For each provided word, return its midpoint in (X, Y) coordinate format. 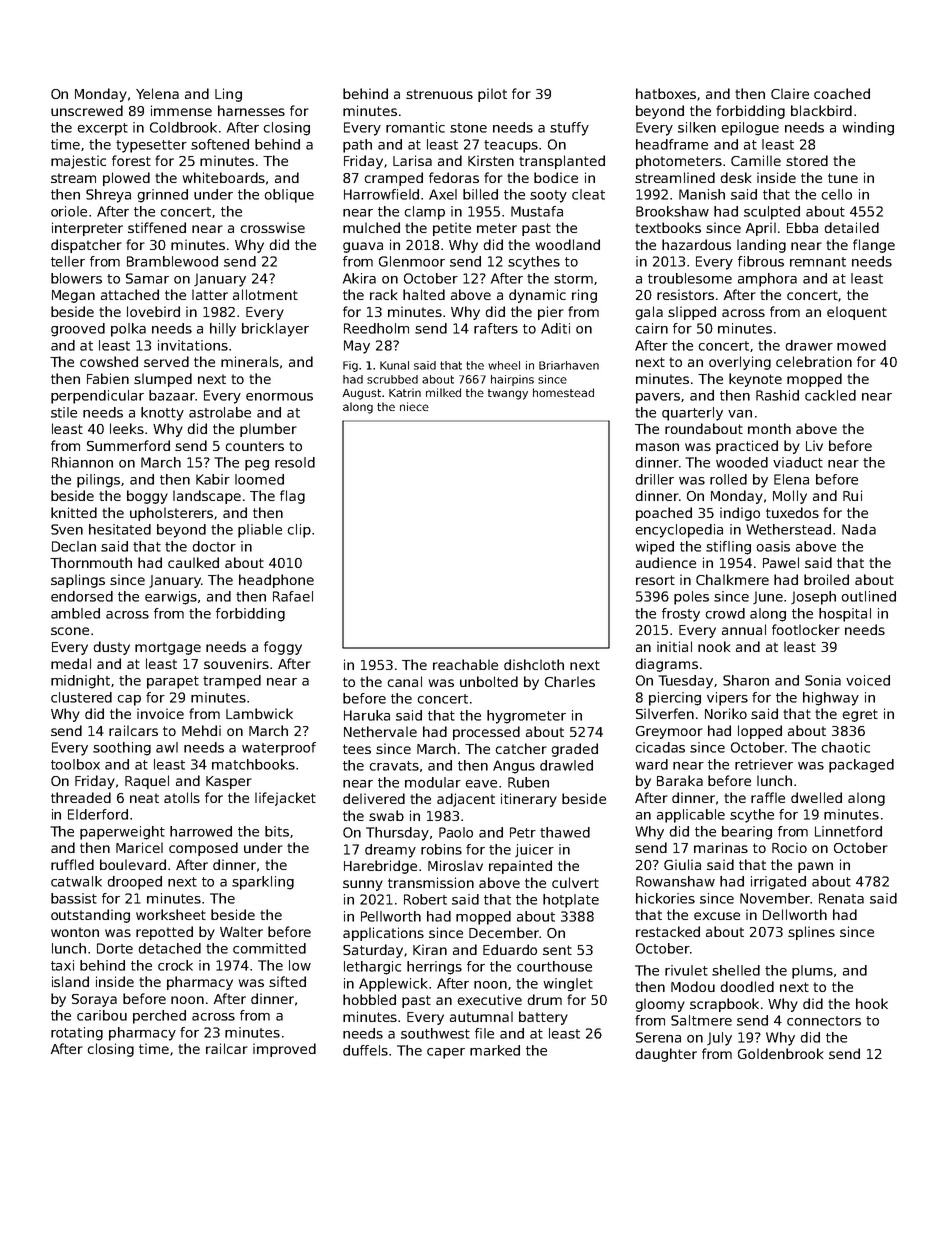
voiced (868, 680)
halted (424, 294)
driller (654, 479)
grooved (78, 330)
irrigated (778, 883)
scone (70, 631)
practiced (747, 447)
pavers (658, 398)
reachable (465, 664)
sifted (287, 981)
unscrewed (87, 110)
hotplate (571, 901)
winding (868, 129)
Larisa (412, 160)
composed (203, 849)
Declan (74, 546)
